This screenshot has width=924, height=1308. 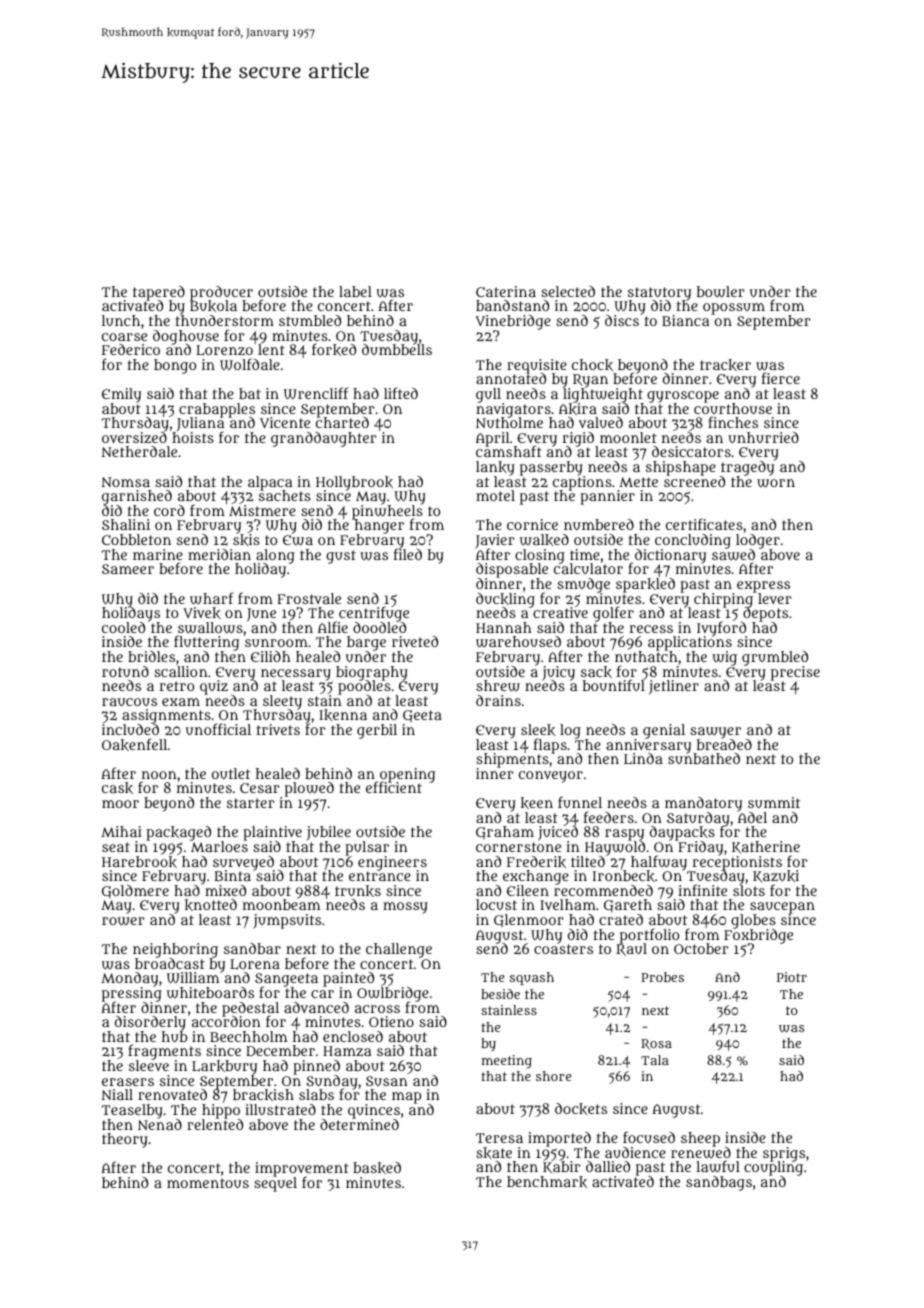 What do you see at coordinates (563, 949) in the screenshot?
I see `coasters` at bounding box center [563, 949].
